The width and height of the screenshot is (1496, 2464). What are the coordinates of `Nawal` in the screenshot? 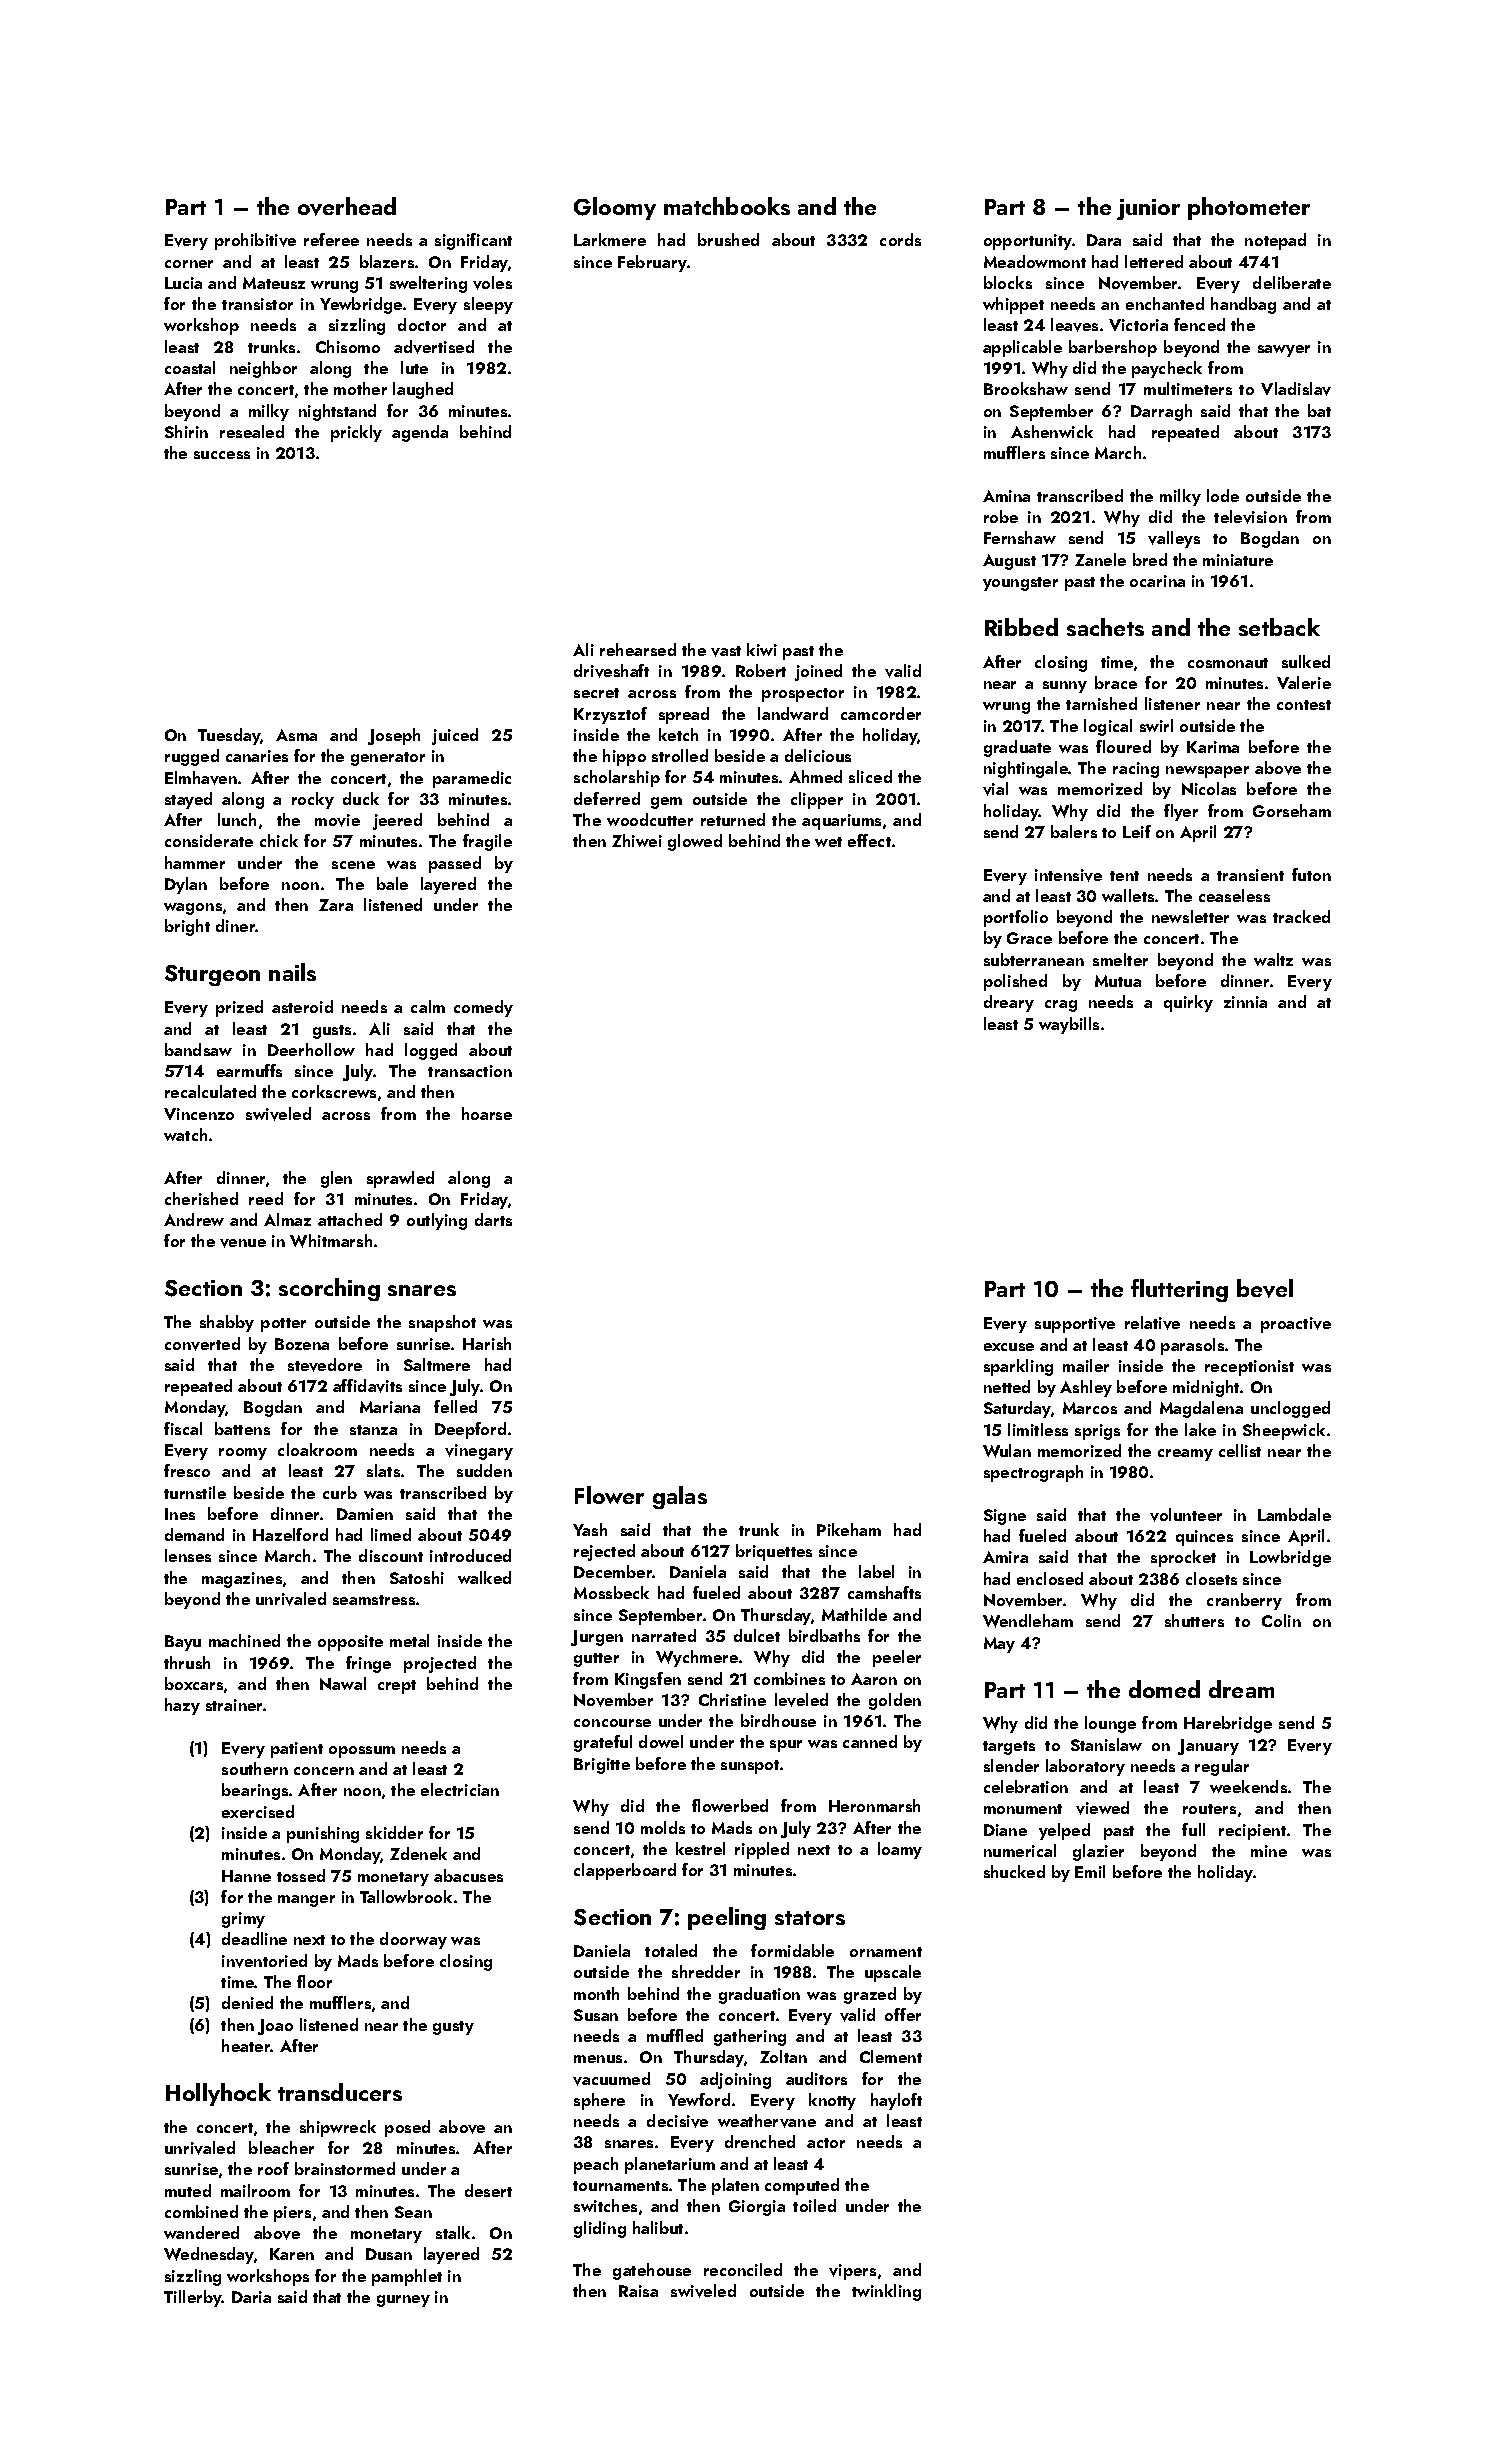 It's located at (343, 1683).
